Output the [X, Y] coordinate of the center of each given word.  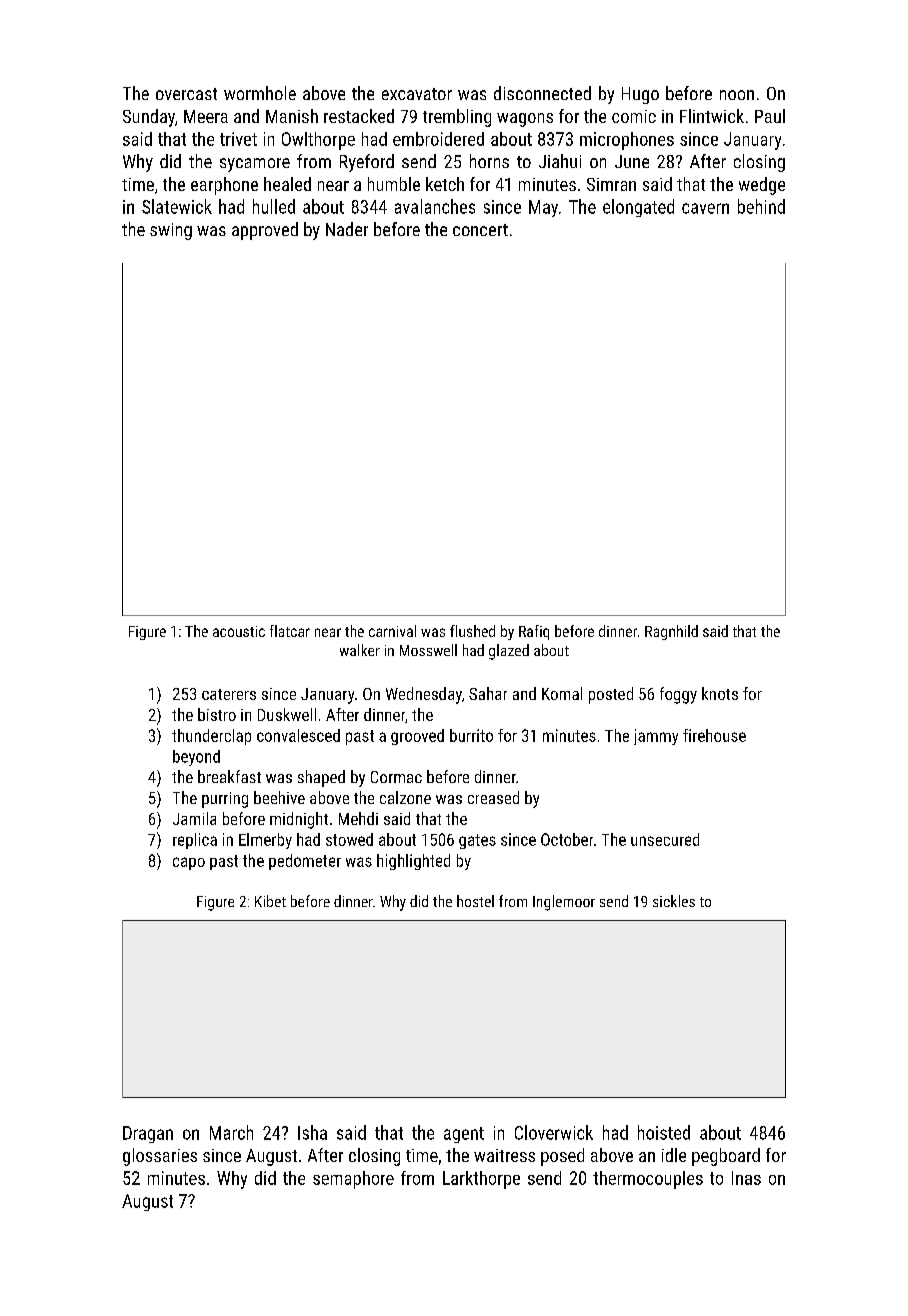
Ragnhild [671, 632]
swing [171, 231]
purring [225, 800]
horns [489, 161]
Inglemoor [564, 903]
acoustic [239, 631]
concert [480, 230]
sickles [674, 901]
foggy [678, 695]
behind [761, 206]
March [231, 1132]
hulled [274, 206]
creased [493, 797]
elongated [638, 208]
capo [189, 863]
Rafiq [534, 632]
